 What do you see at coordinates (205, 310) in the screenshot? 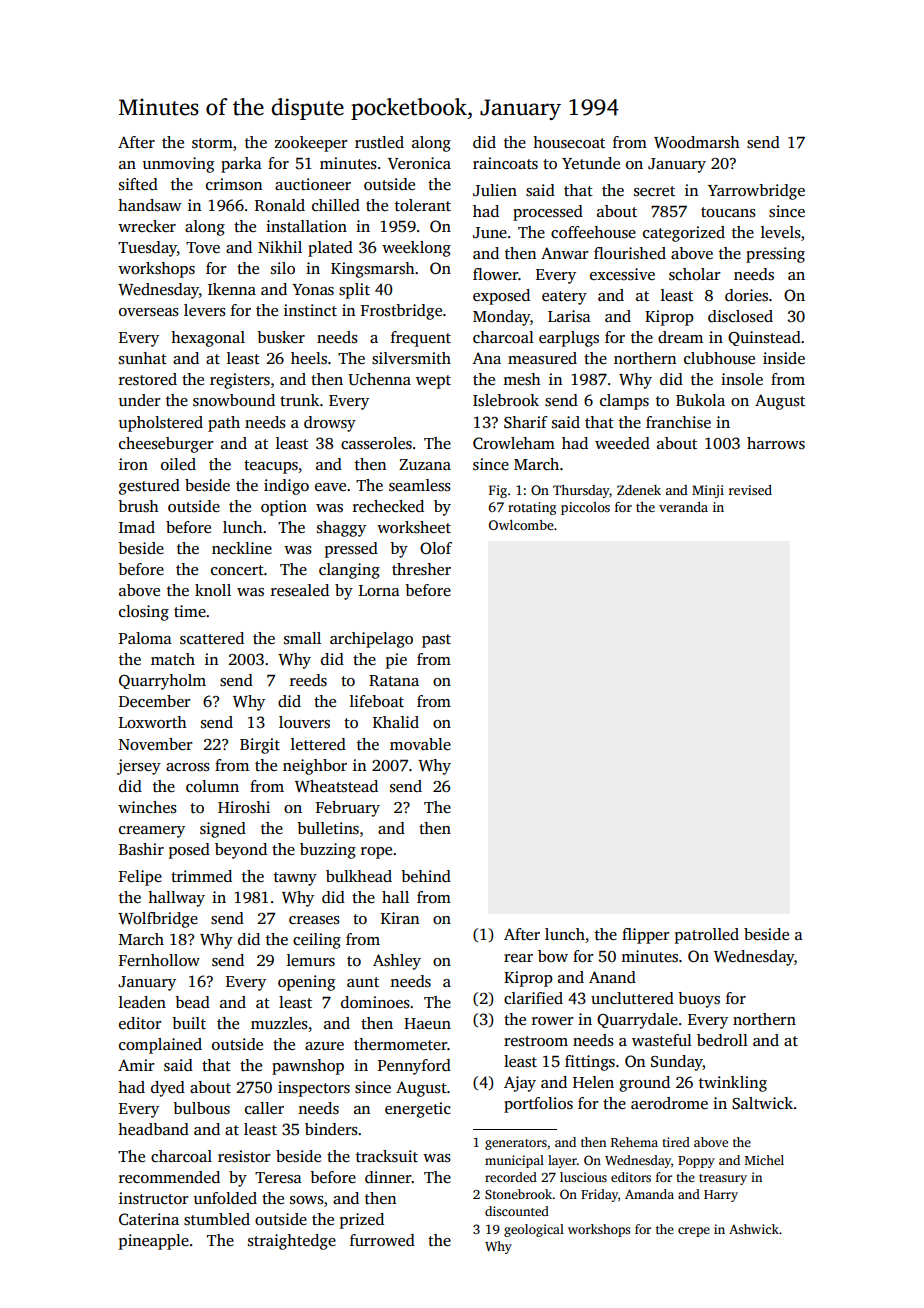
I see `levers` at bounding box center [205, 310].
